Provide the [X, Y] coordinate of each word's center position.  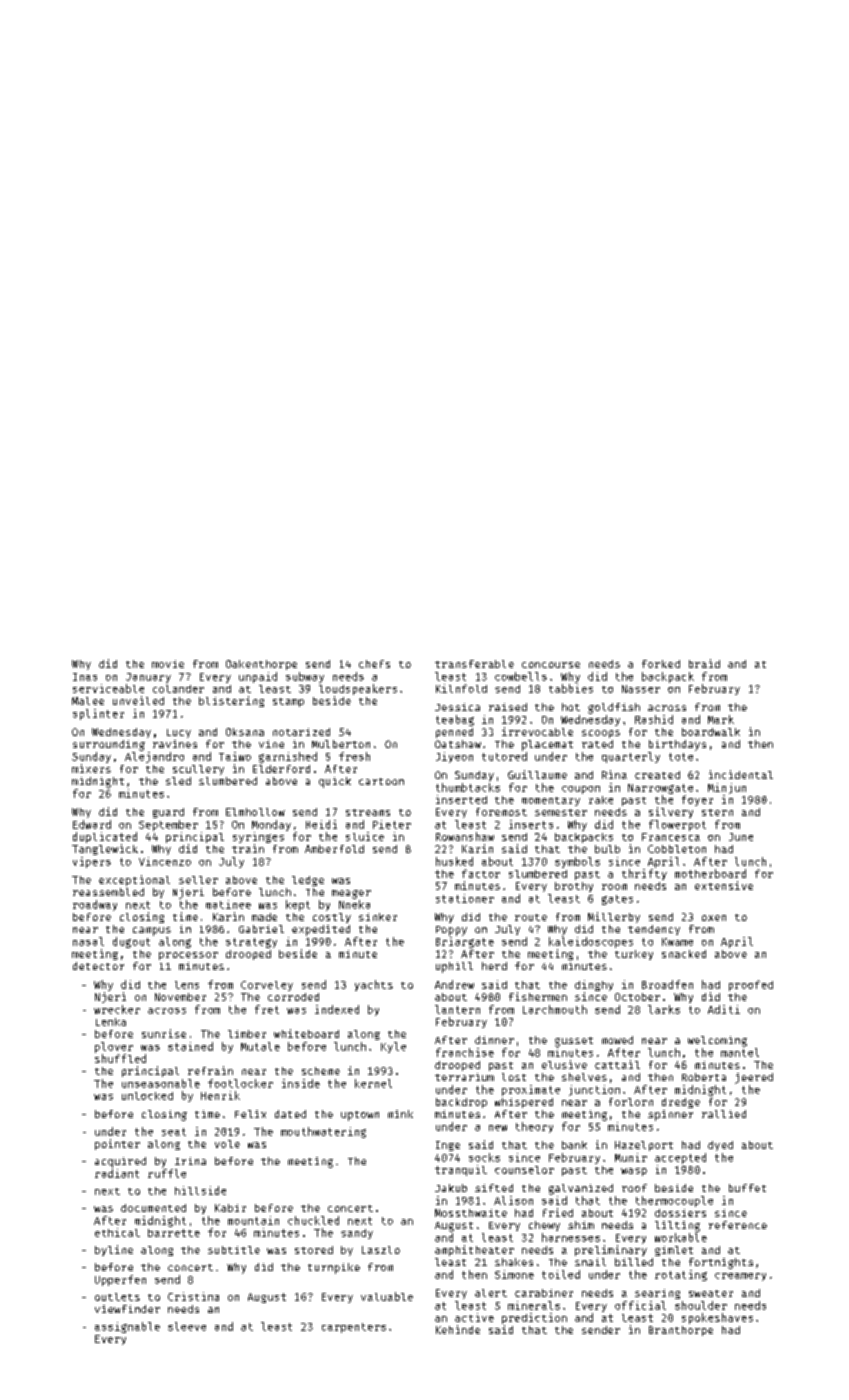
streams [368, 812]
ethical [117, 1232]
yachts [374, 985]
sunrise [164, 1033]
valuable [387, 1296]
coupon [581, 790]
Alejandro [154, 757]
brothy [574, 887]
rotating [681, 1275]
